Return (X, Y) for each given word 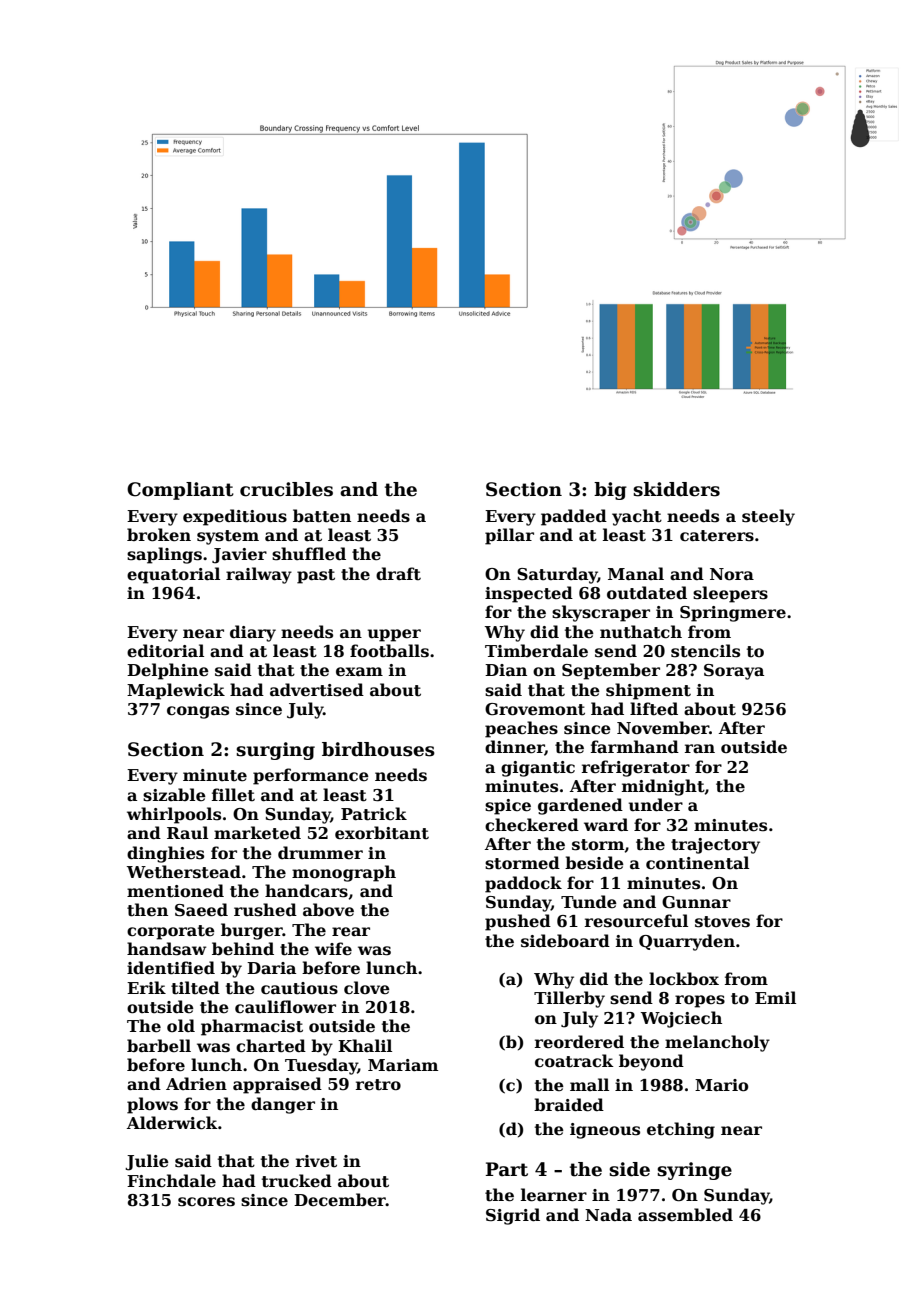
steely (768, 517)
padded (574, 517)
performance (311, 776)
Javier (239, 556)
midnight (663, 787)
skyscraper (601, 613)
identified (171, 968)
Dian (506, 670)
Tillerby (569, 999)
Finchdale (171, 1181)
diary (253, 633)
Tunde (589, 902)
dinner (515, 748)
